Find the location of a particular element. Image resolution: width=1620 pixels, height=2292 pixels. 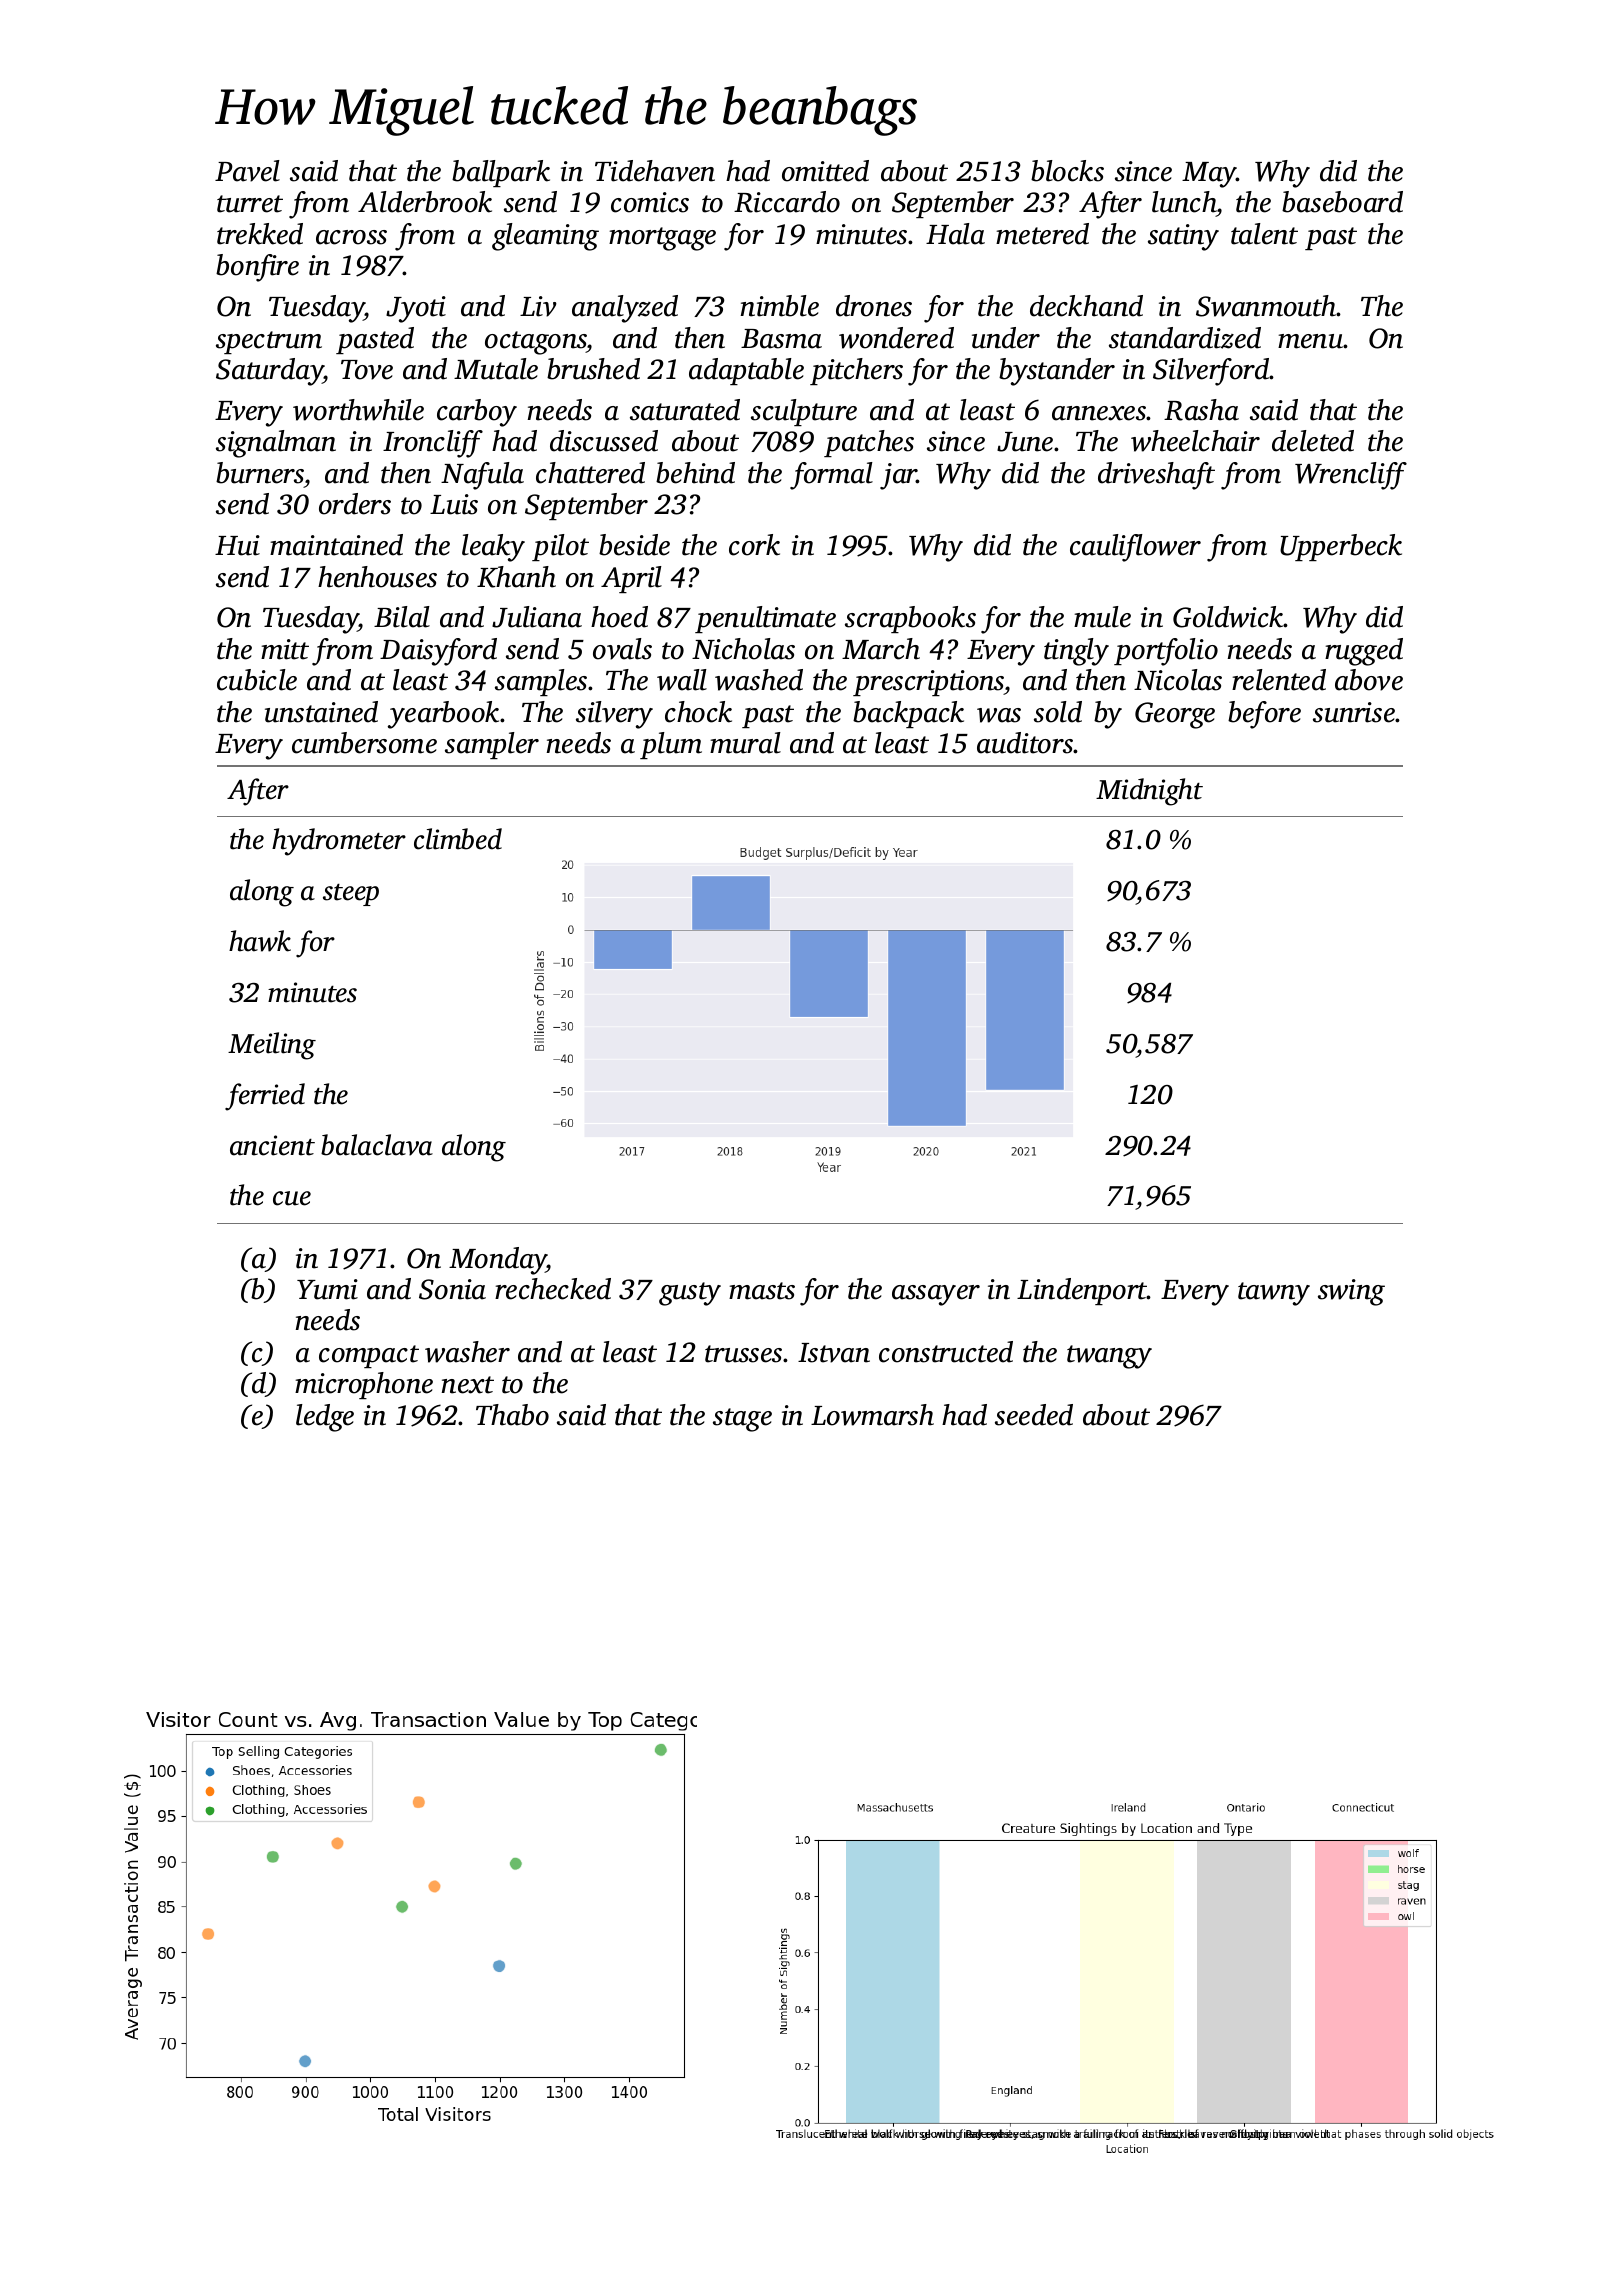

cork is located at coordinates (754, 545).
